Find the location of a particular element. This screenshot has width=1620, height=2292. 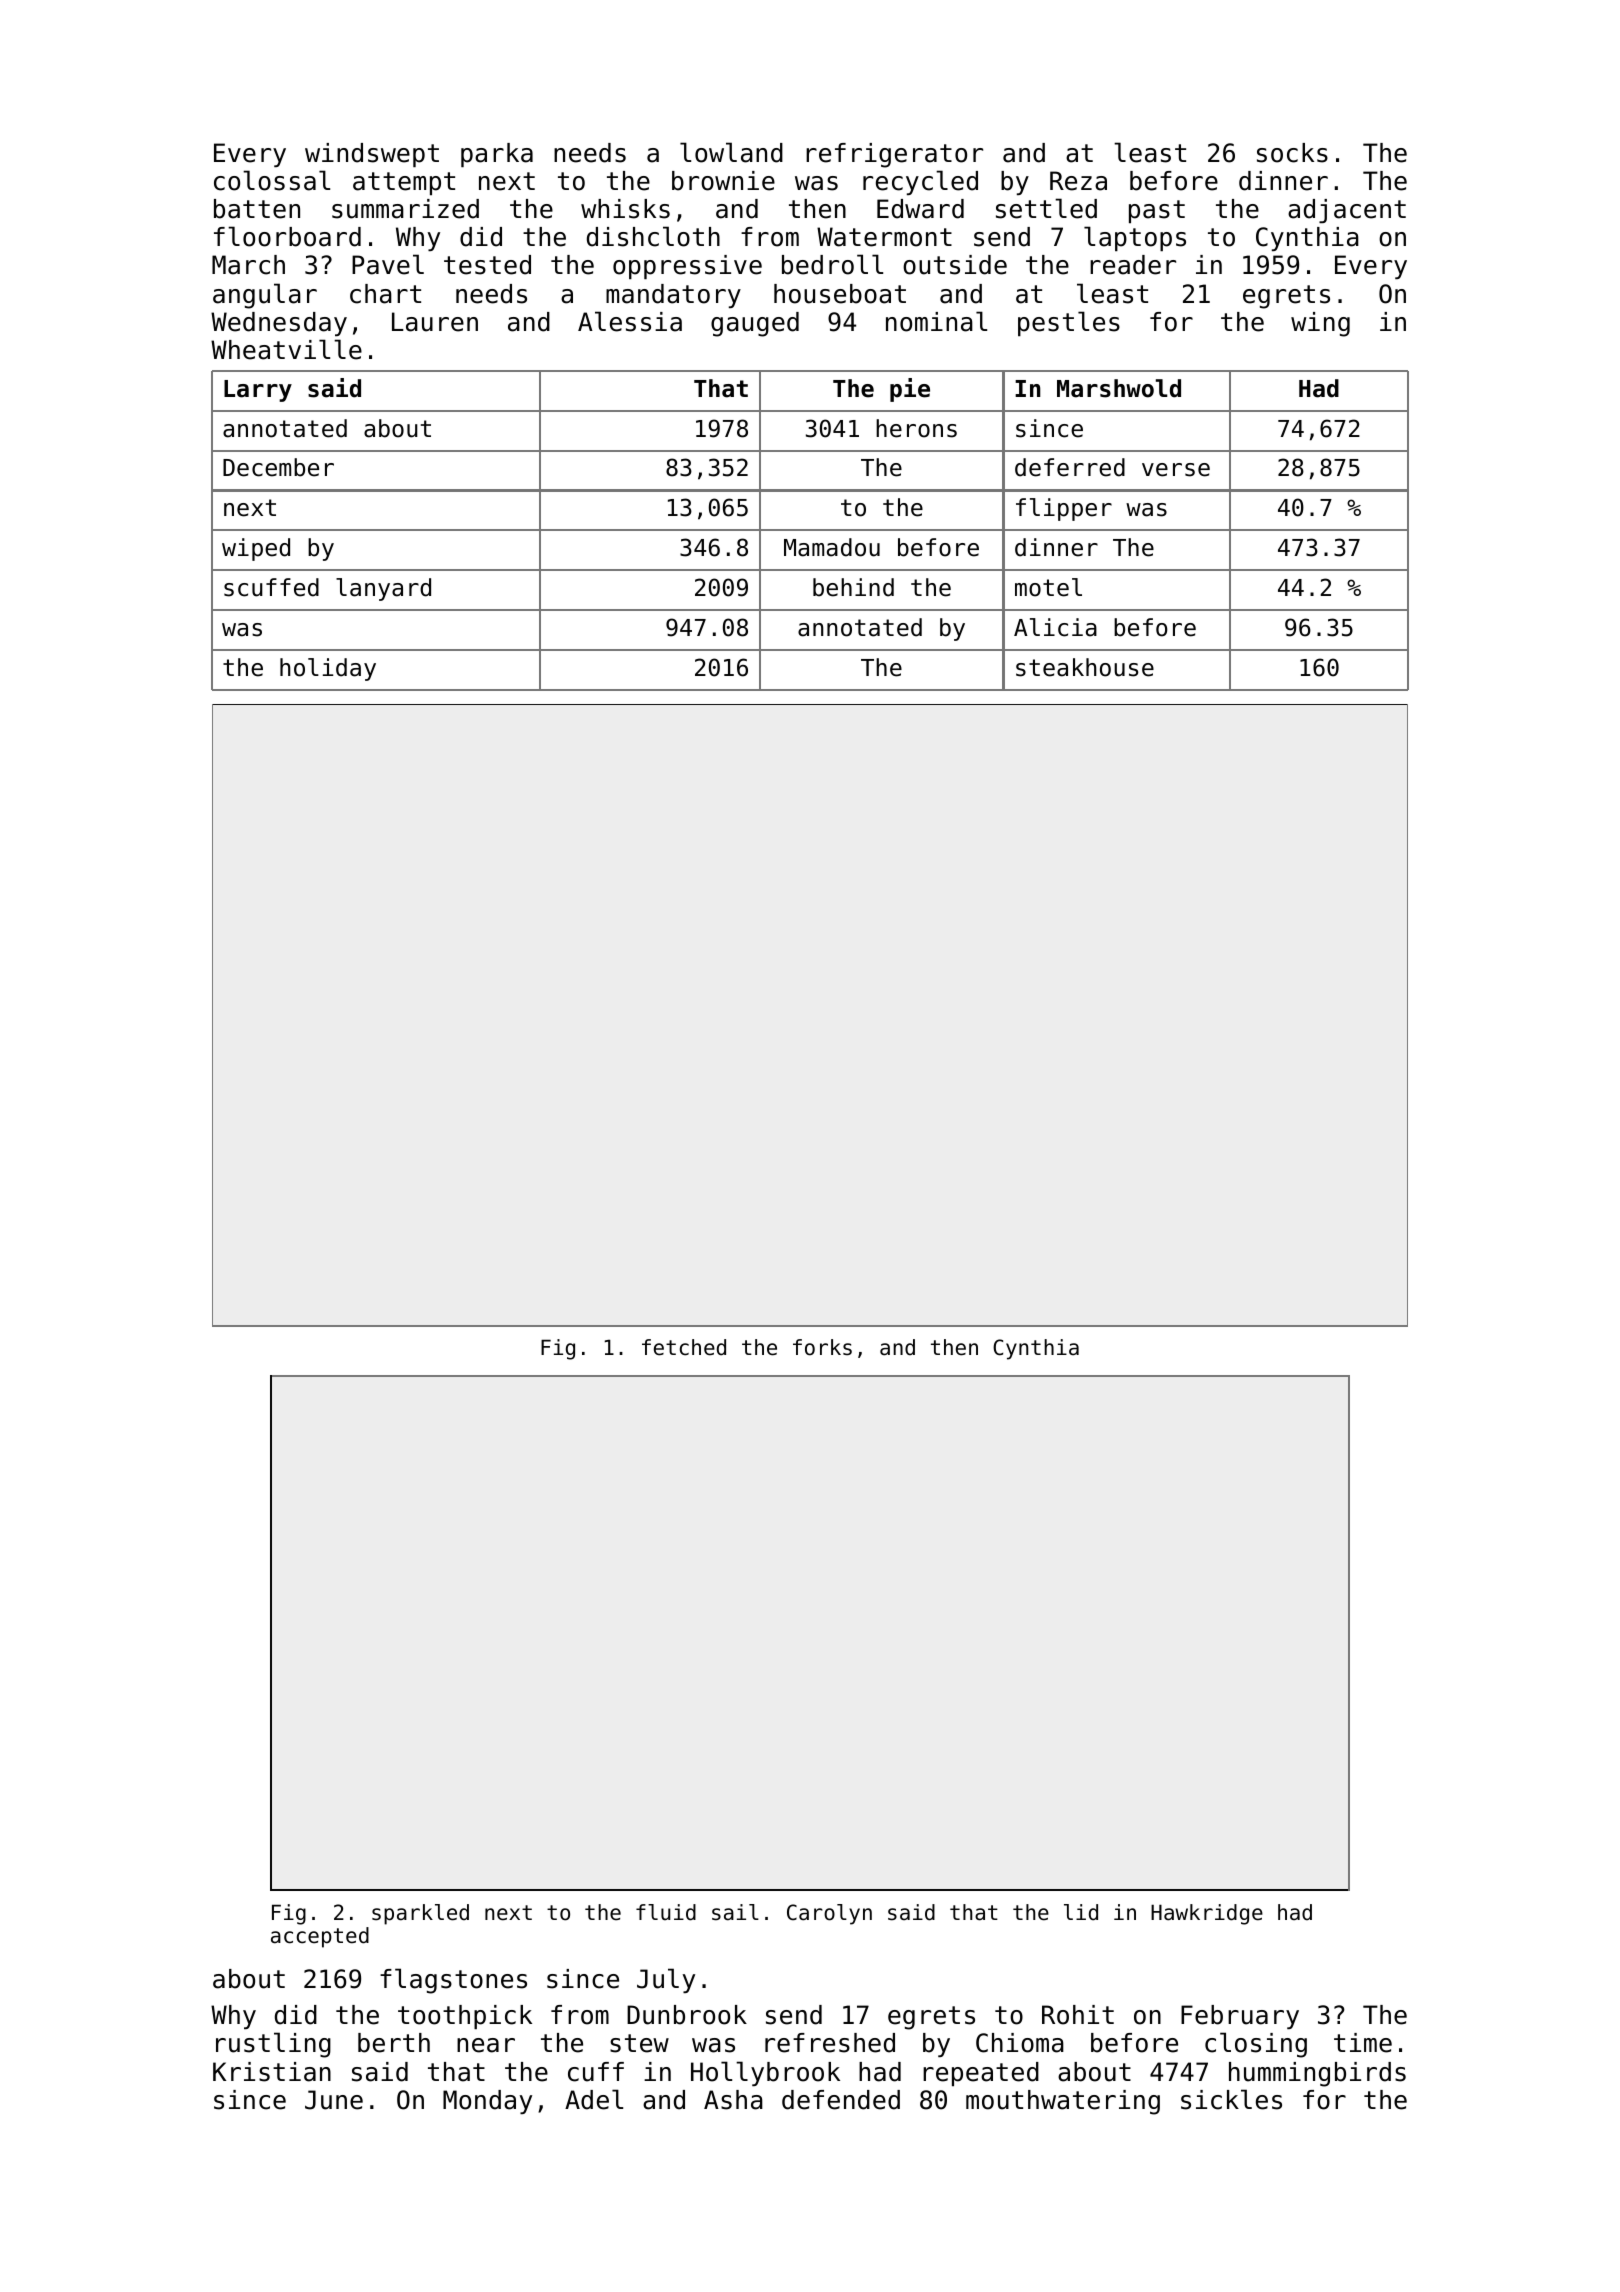

Hawkridge is located at coordinates (1207, 1914).
